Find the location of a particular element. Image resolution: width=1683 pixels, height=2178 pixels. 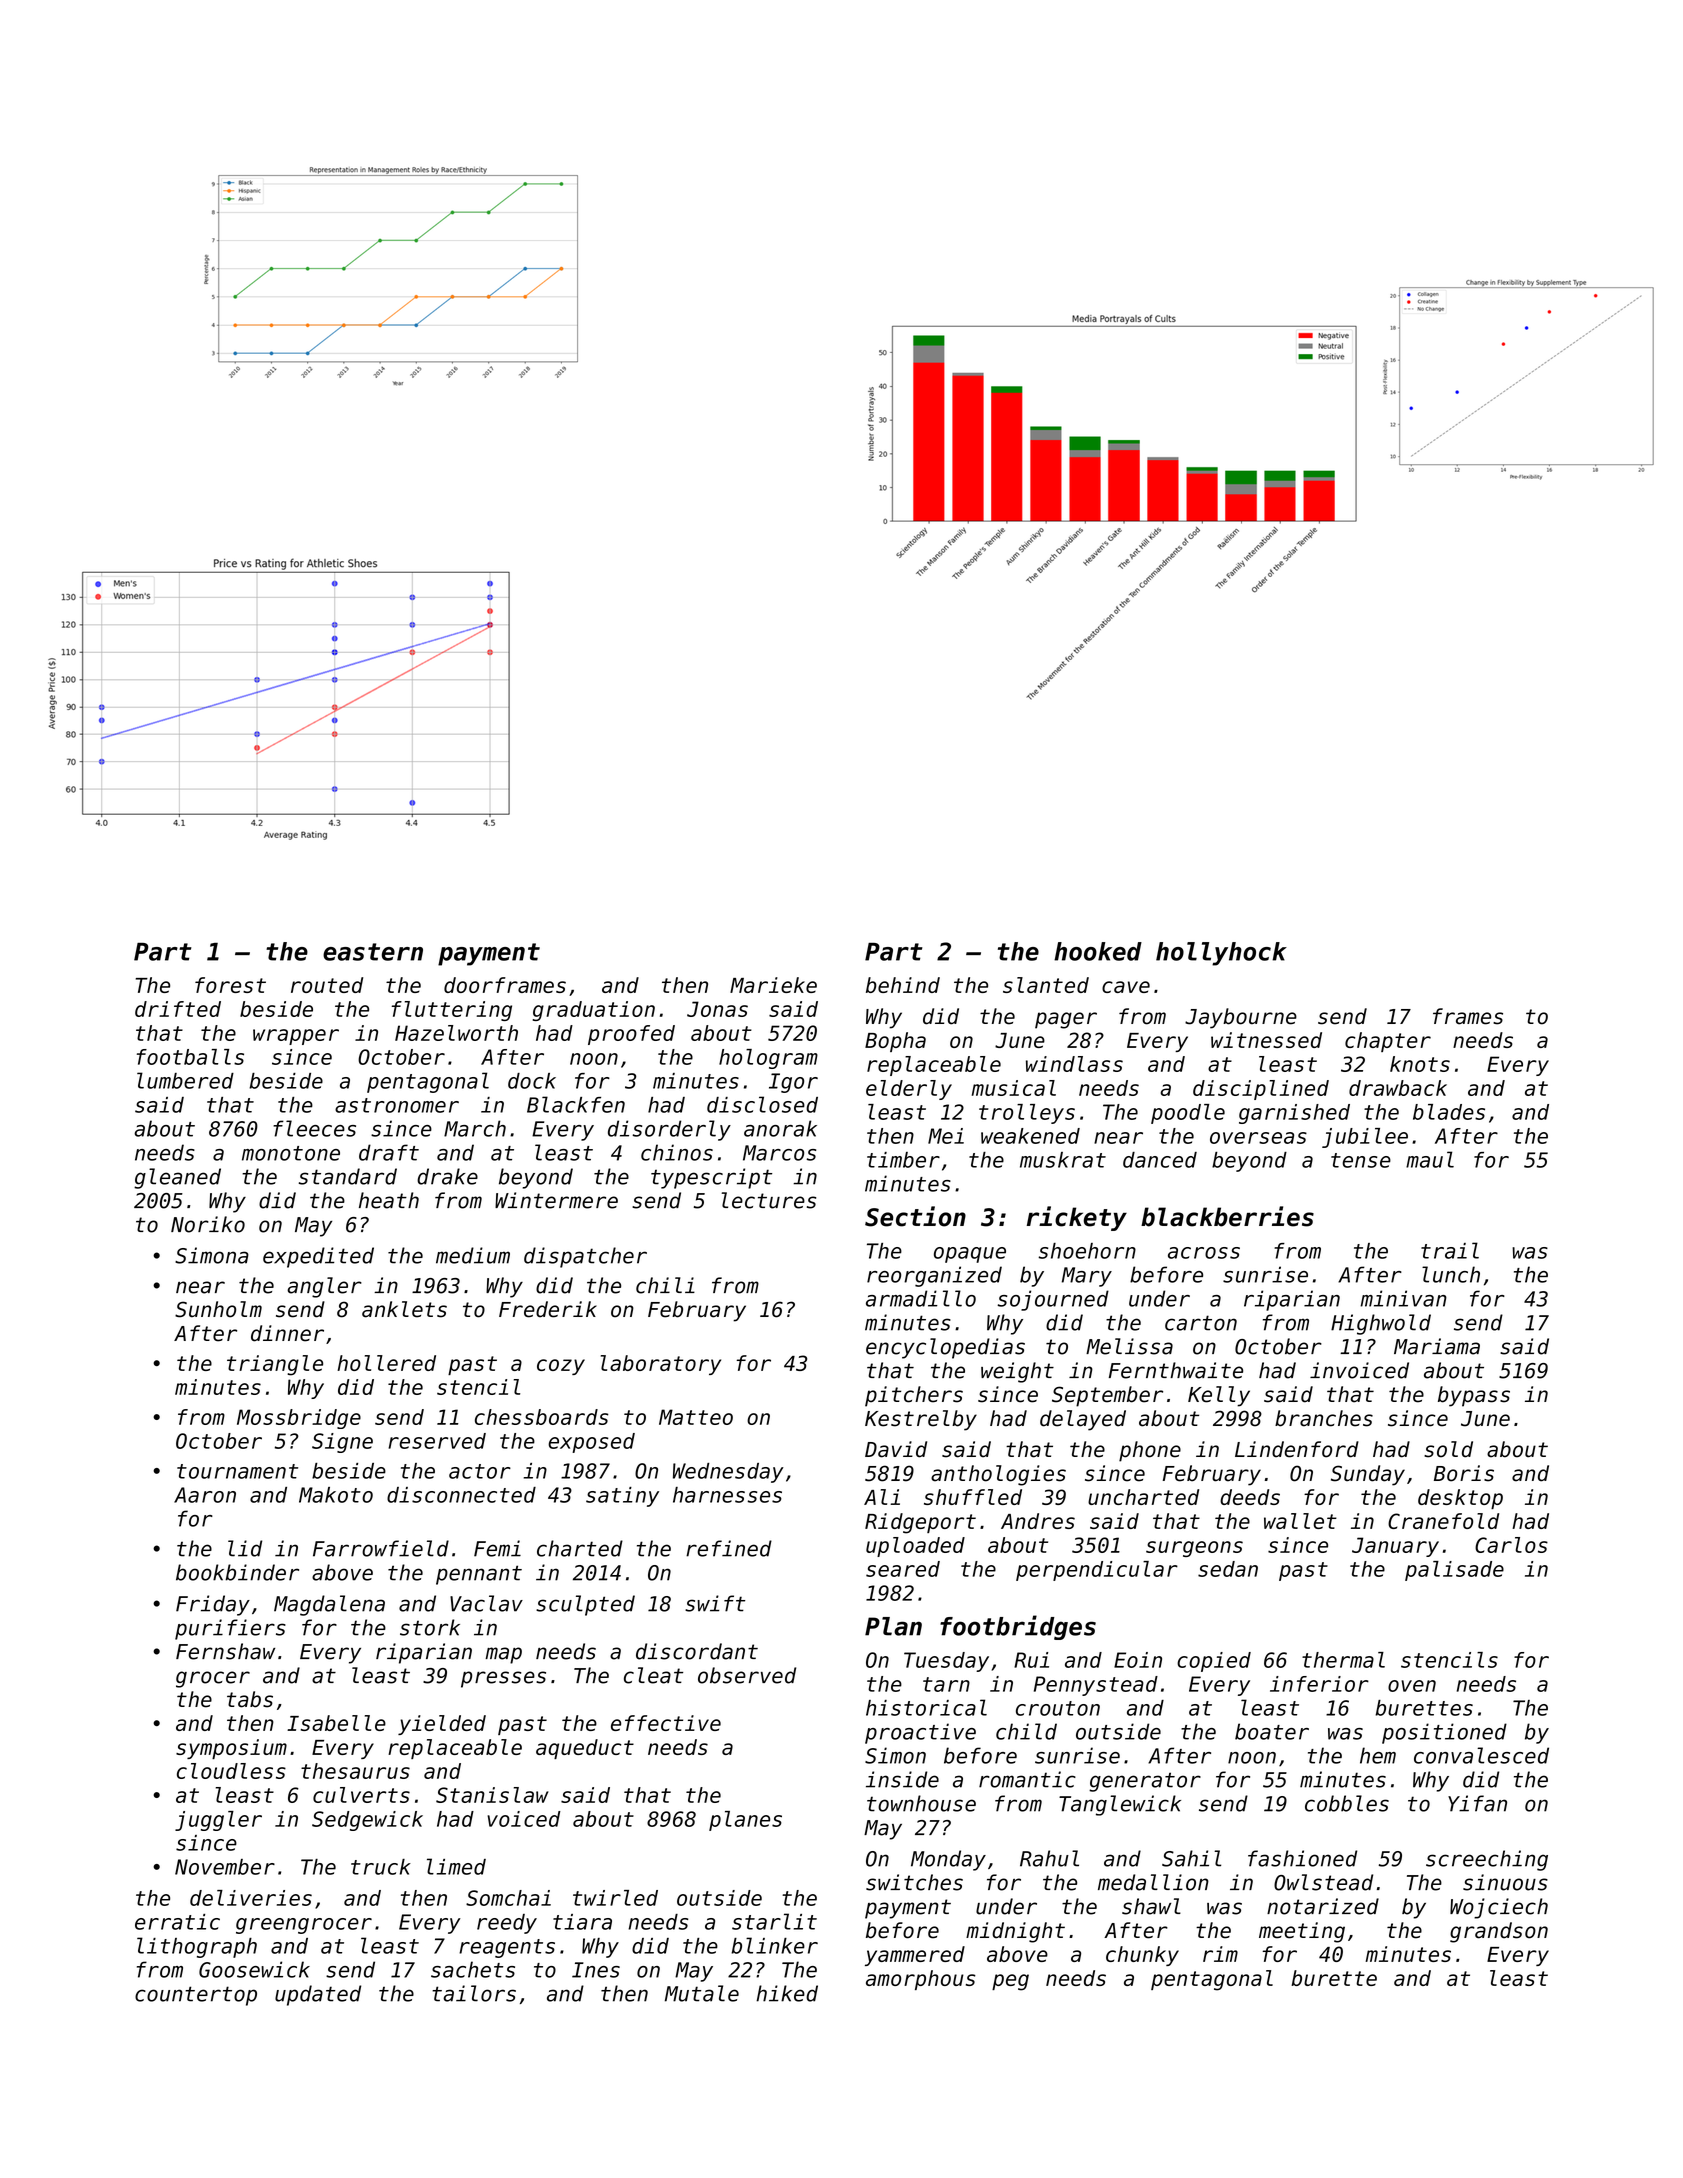

peg is located at coordinates (1010, 1982).
